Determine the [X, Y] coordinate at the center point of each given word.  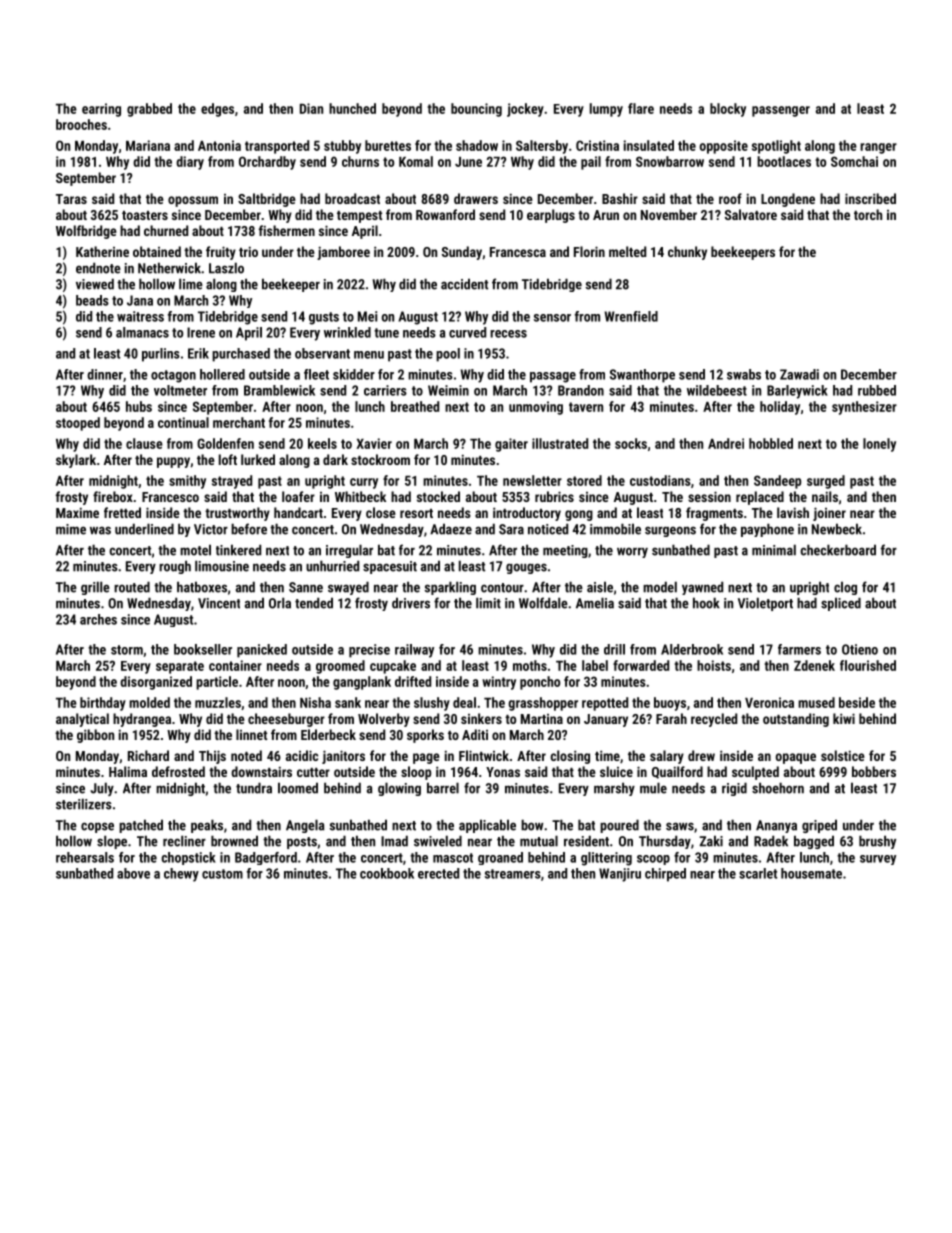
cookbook [387, 873]
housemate [811, 873]
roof [730, 198]
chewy [181, 875]
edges [217, 110]
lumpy [606, 110]
